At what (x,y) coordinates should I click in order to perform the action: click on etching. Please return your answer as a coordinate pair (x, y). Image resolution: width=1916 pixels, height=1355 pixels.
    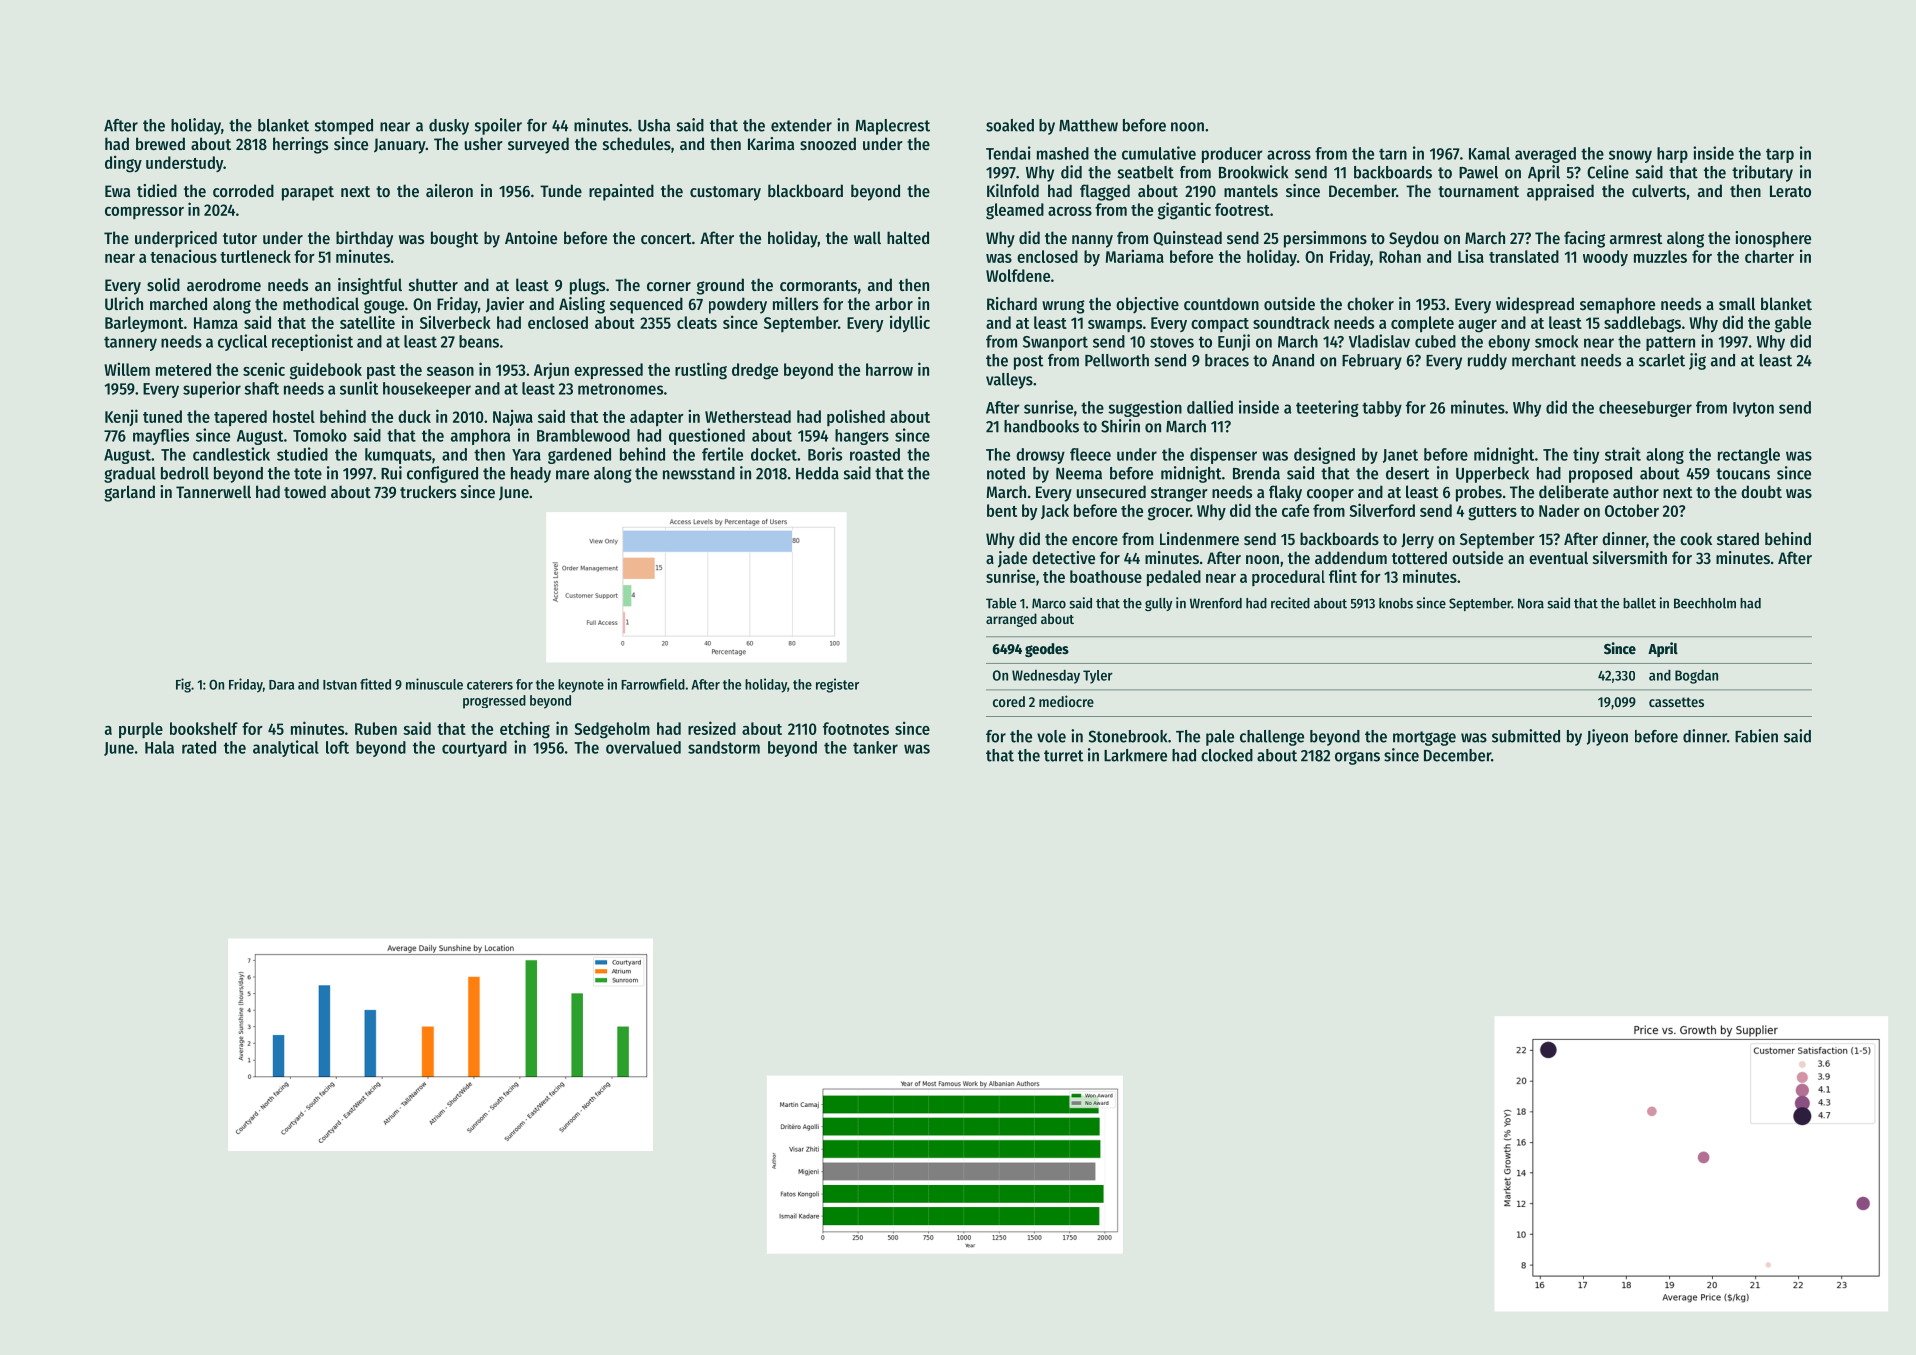
    Looking at the image, I should click on (525, 730).
